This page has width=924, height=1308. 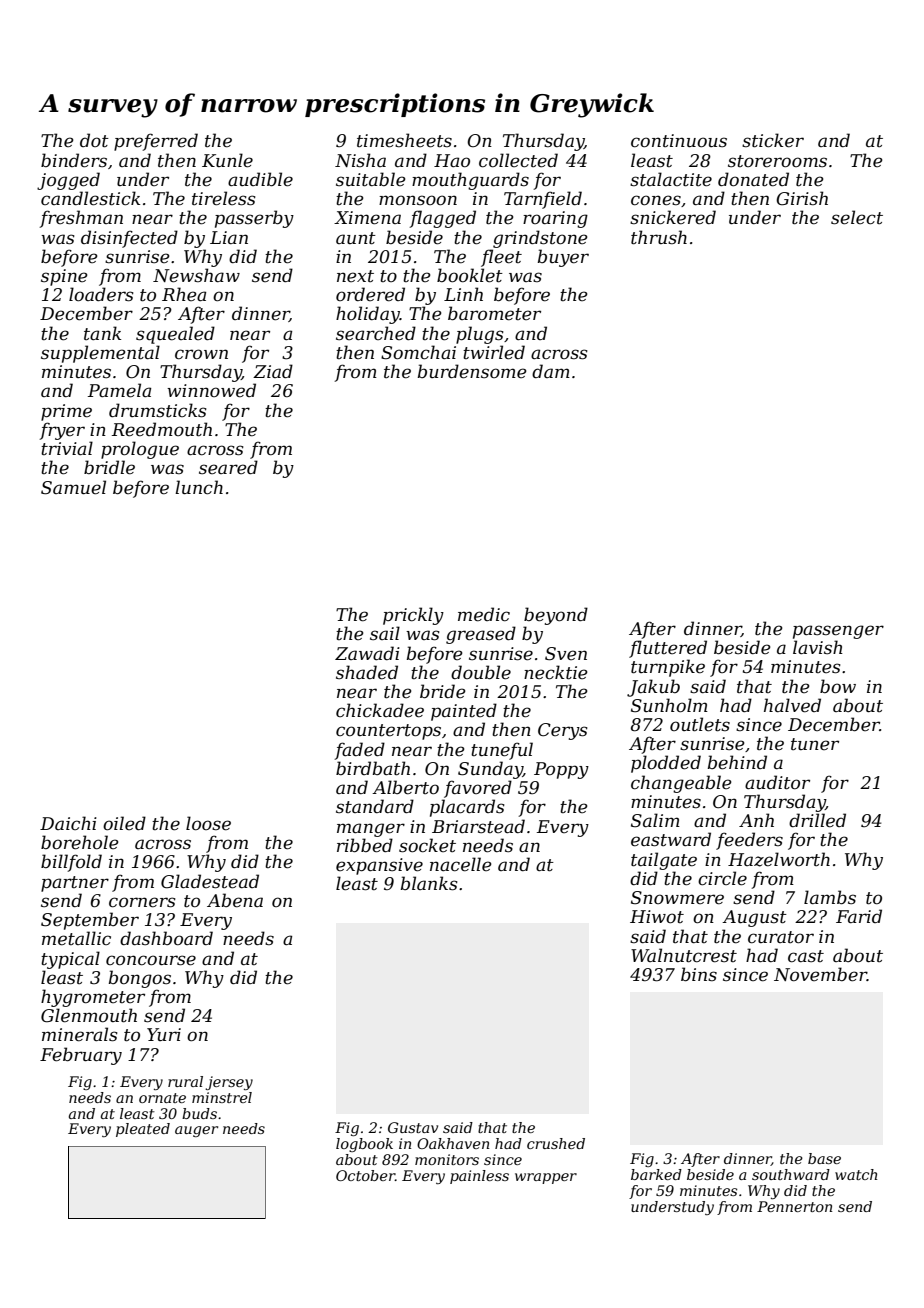 What do you see at coordinates (773, 140) in the page?
I see `sticker` at bounding box center [773, 140].
